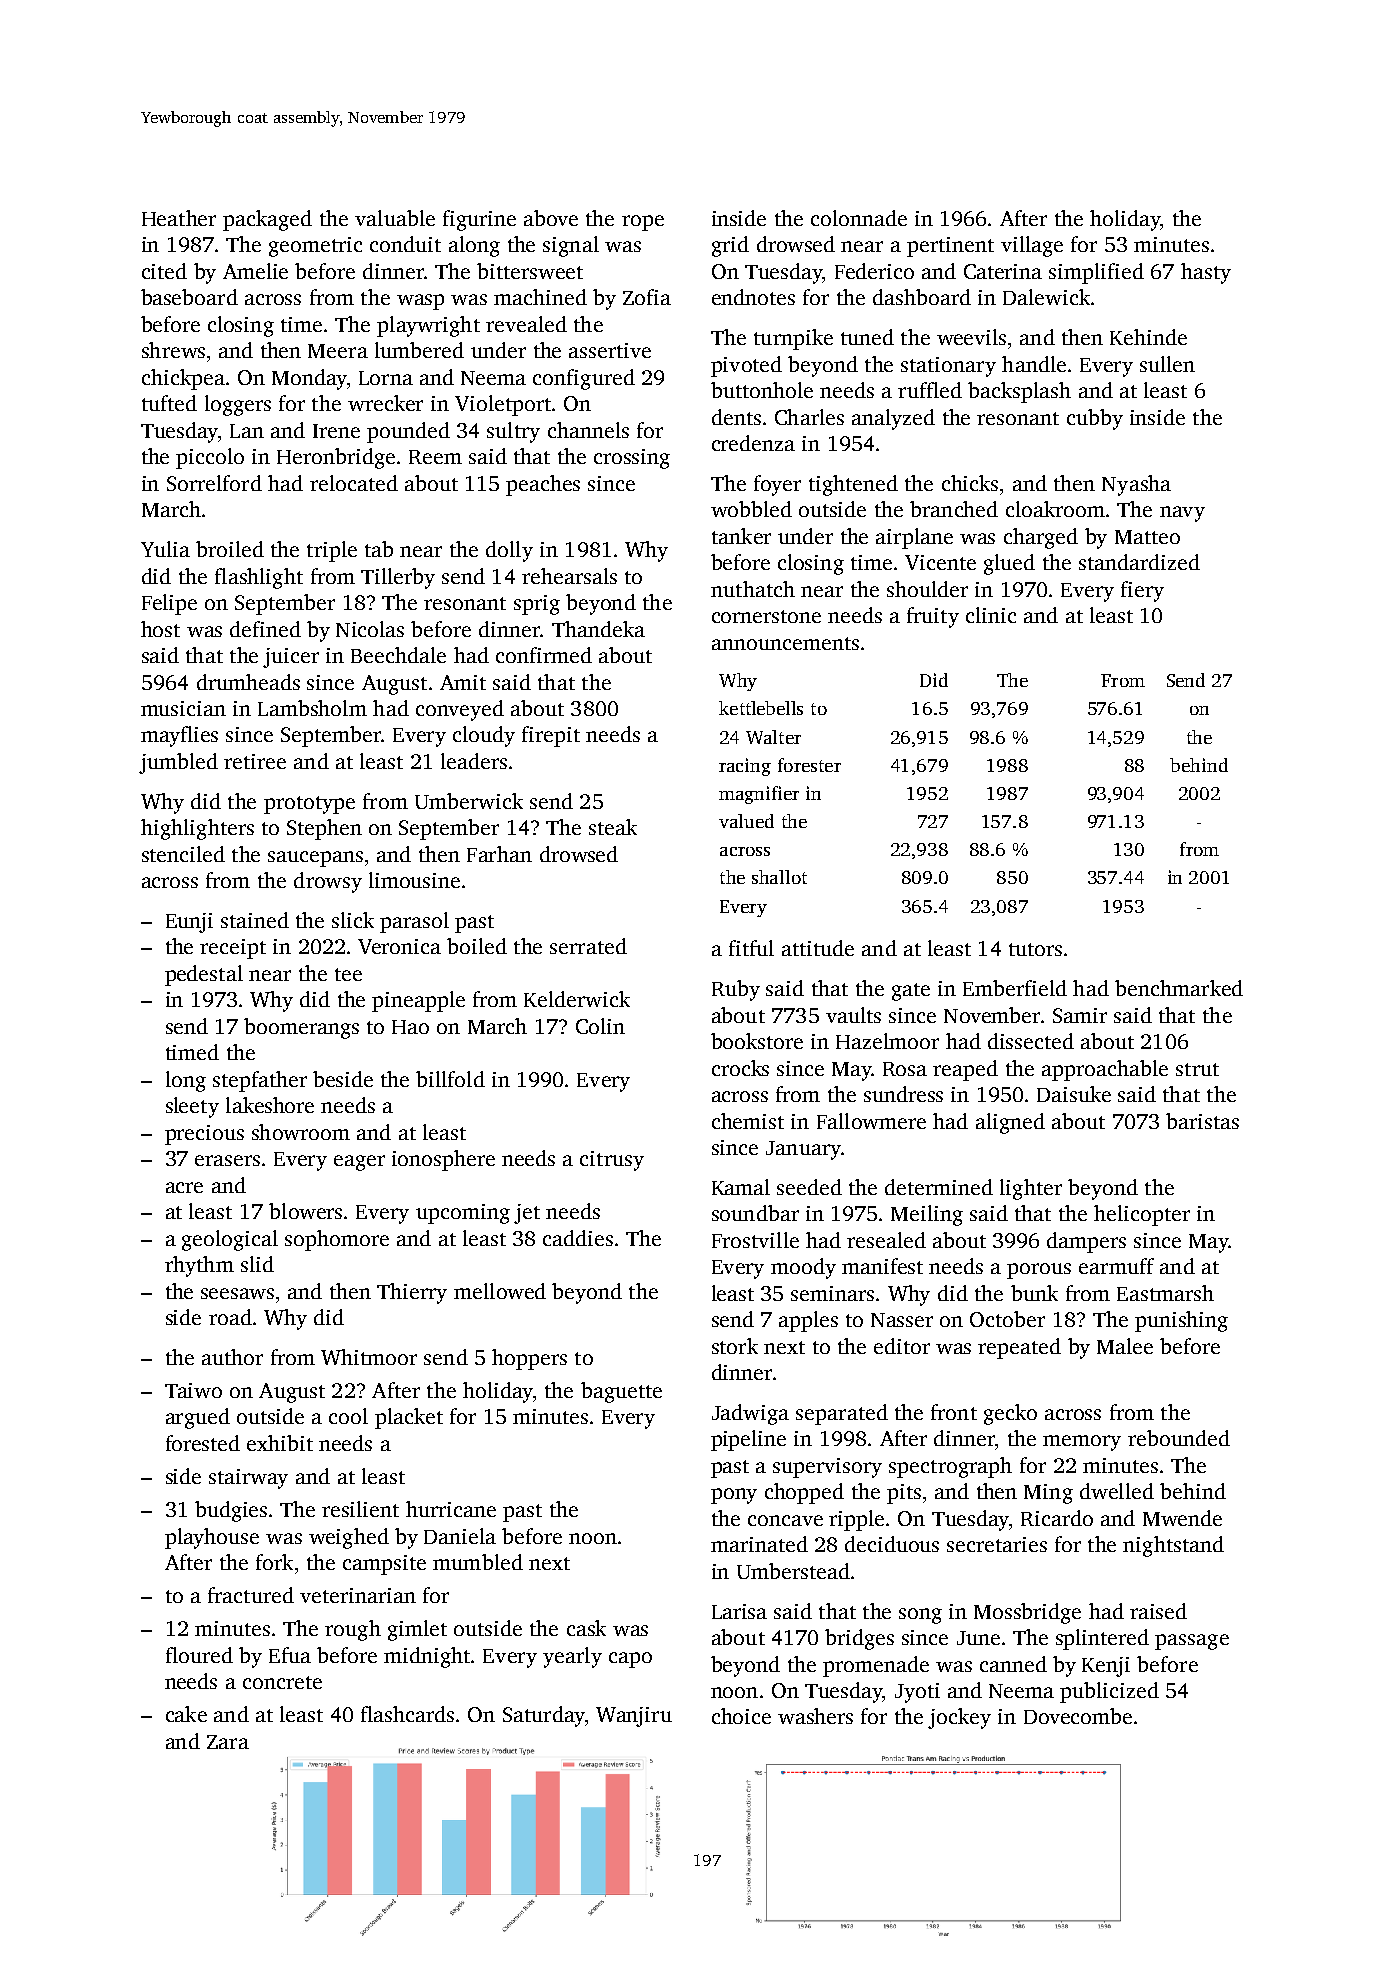 This image has width=1386, height=1969. Describe the element at coordinates (407, 1714) in the image. I see `flashcards` at that location.
